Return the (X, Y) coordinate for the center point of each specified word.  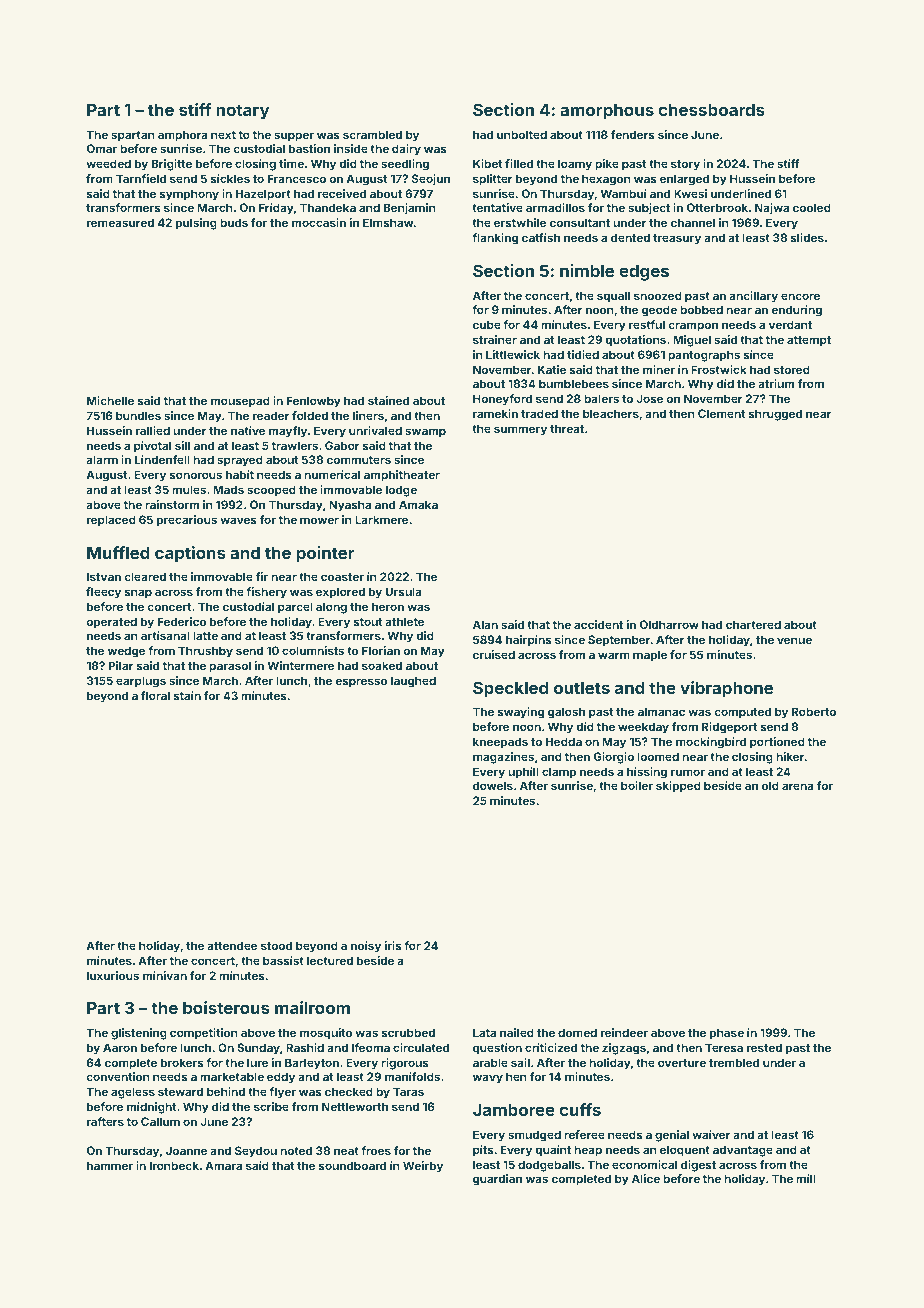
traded (539, 413)
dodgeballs (549, 1166)
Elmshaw (388, 222)
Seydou (256, 1152)
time (291, 163)
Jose (649, 398)
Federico (182, 621)
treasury (677, 239)
